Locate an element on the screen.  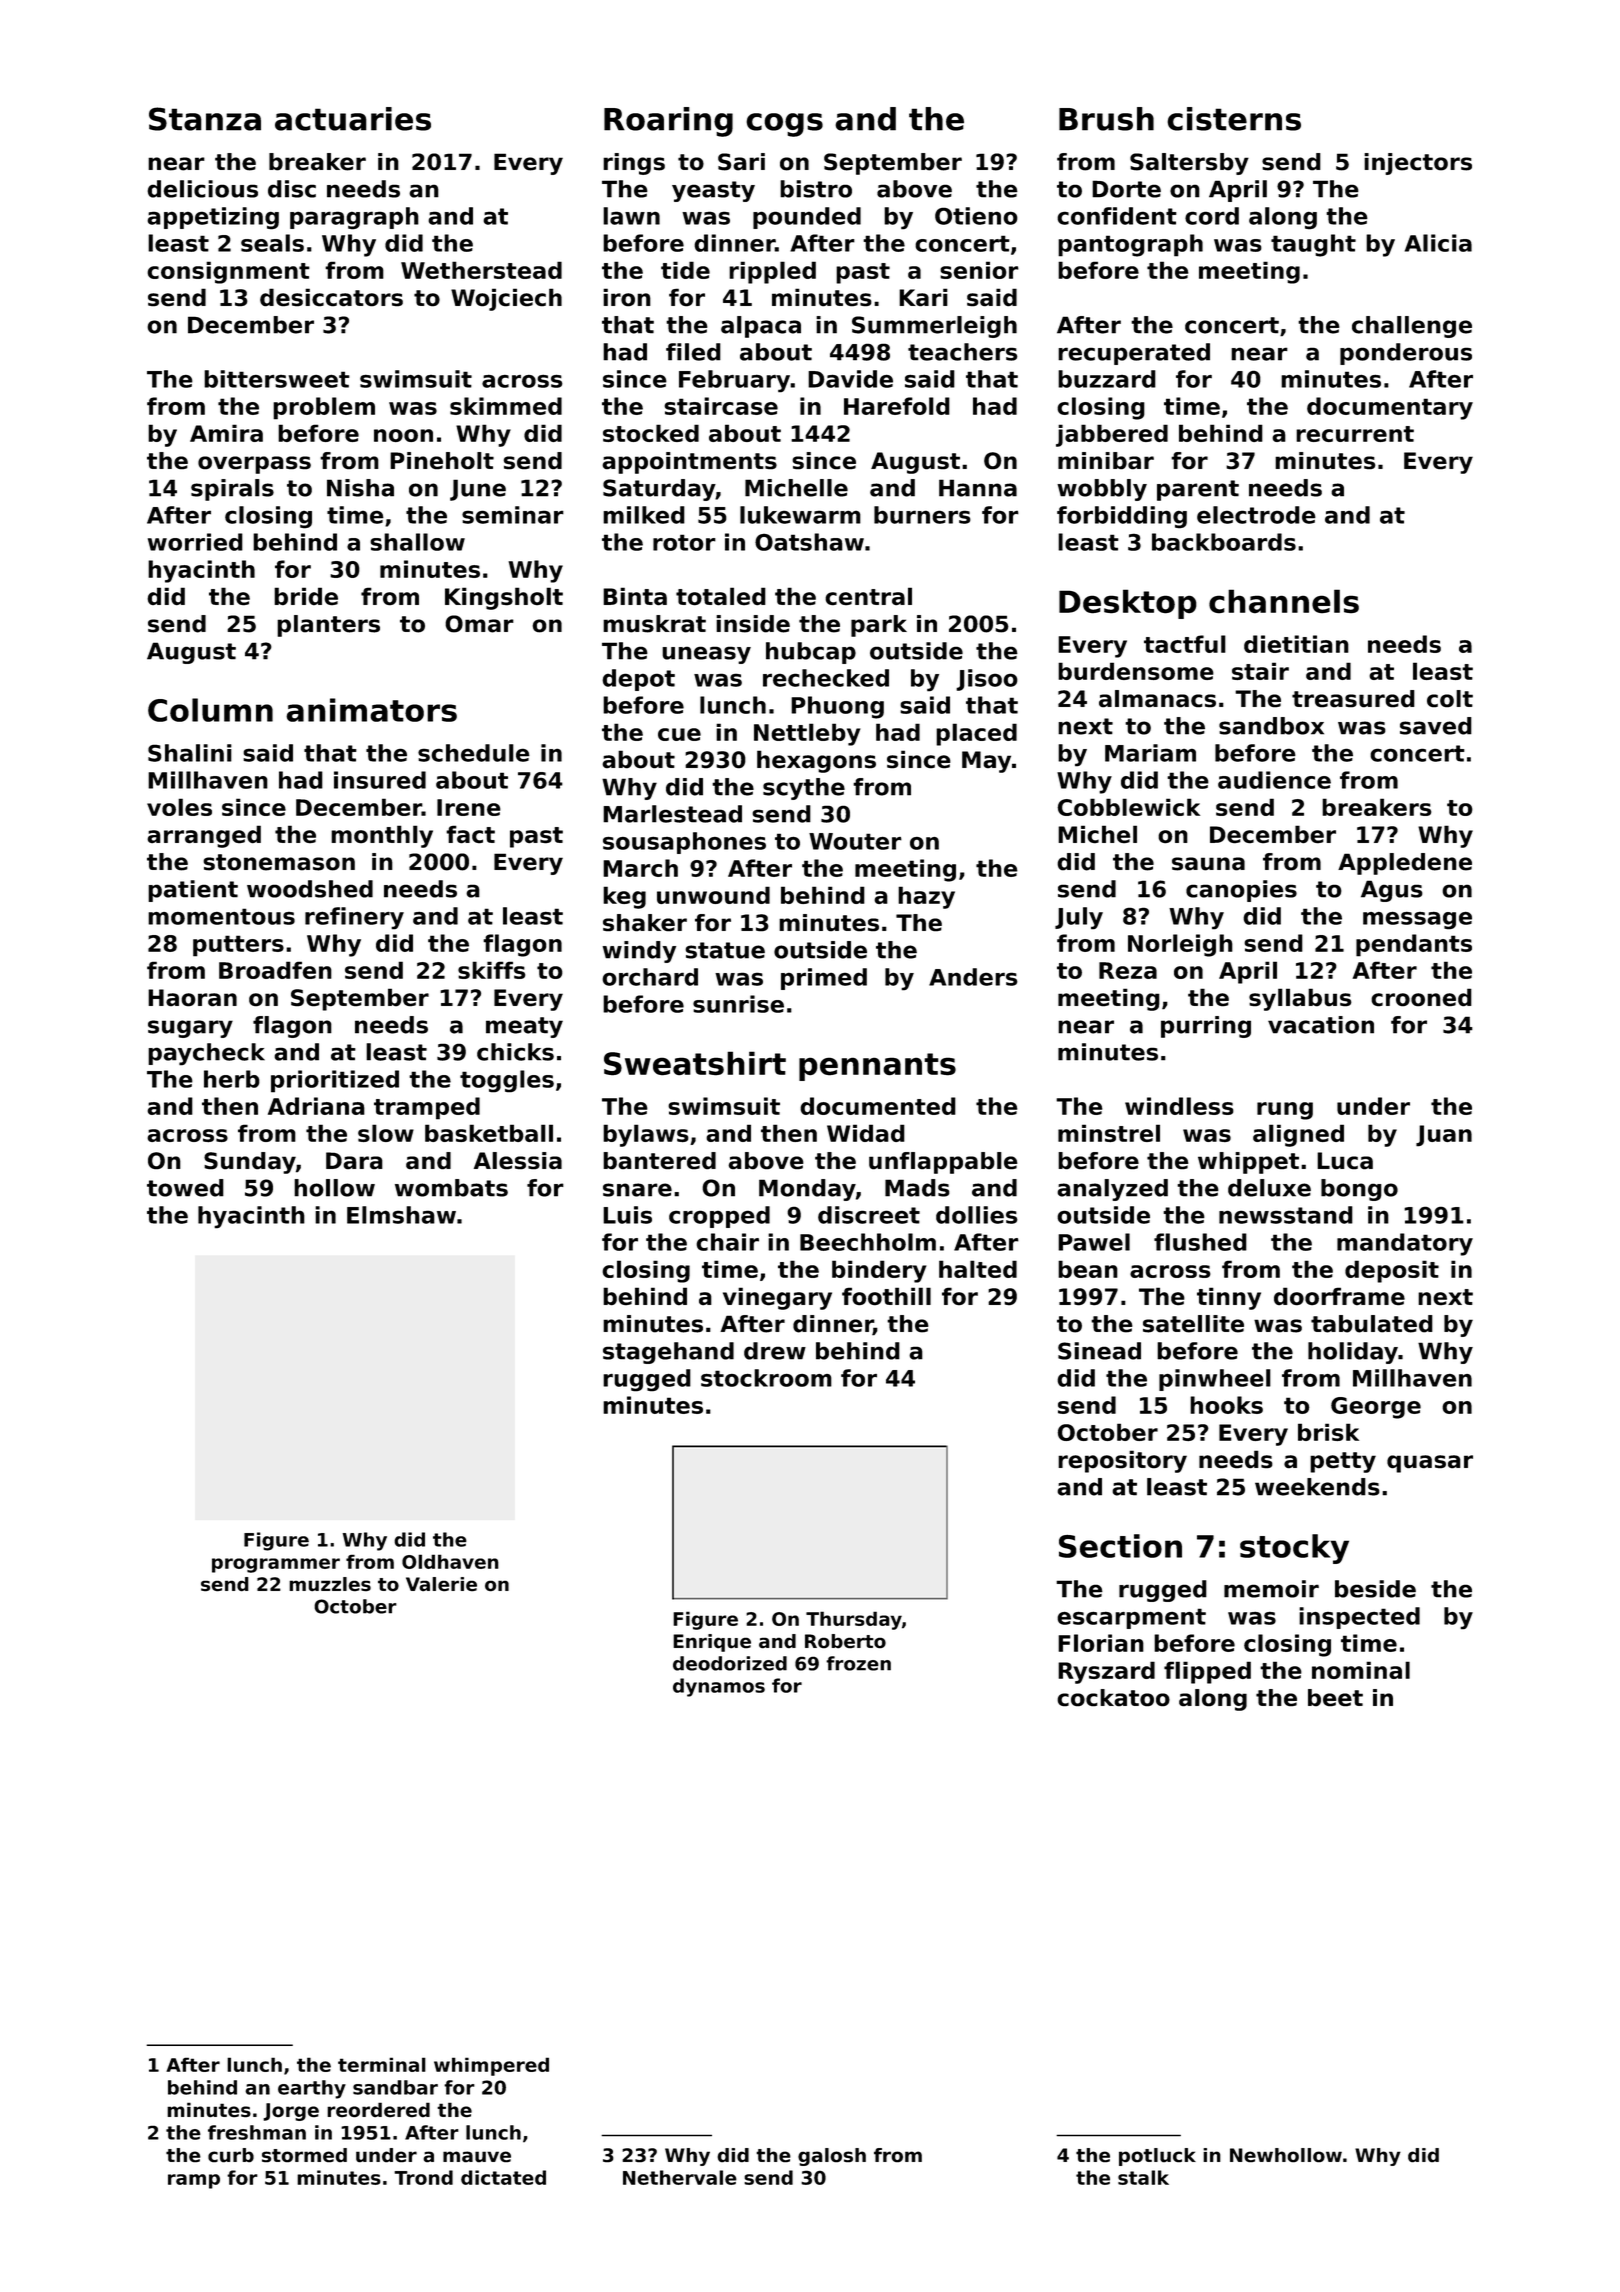
programmer is located at coordinates (276, 1565).
